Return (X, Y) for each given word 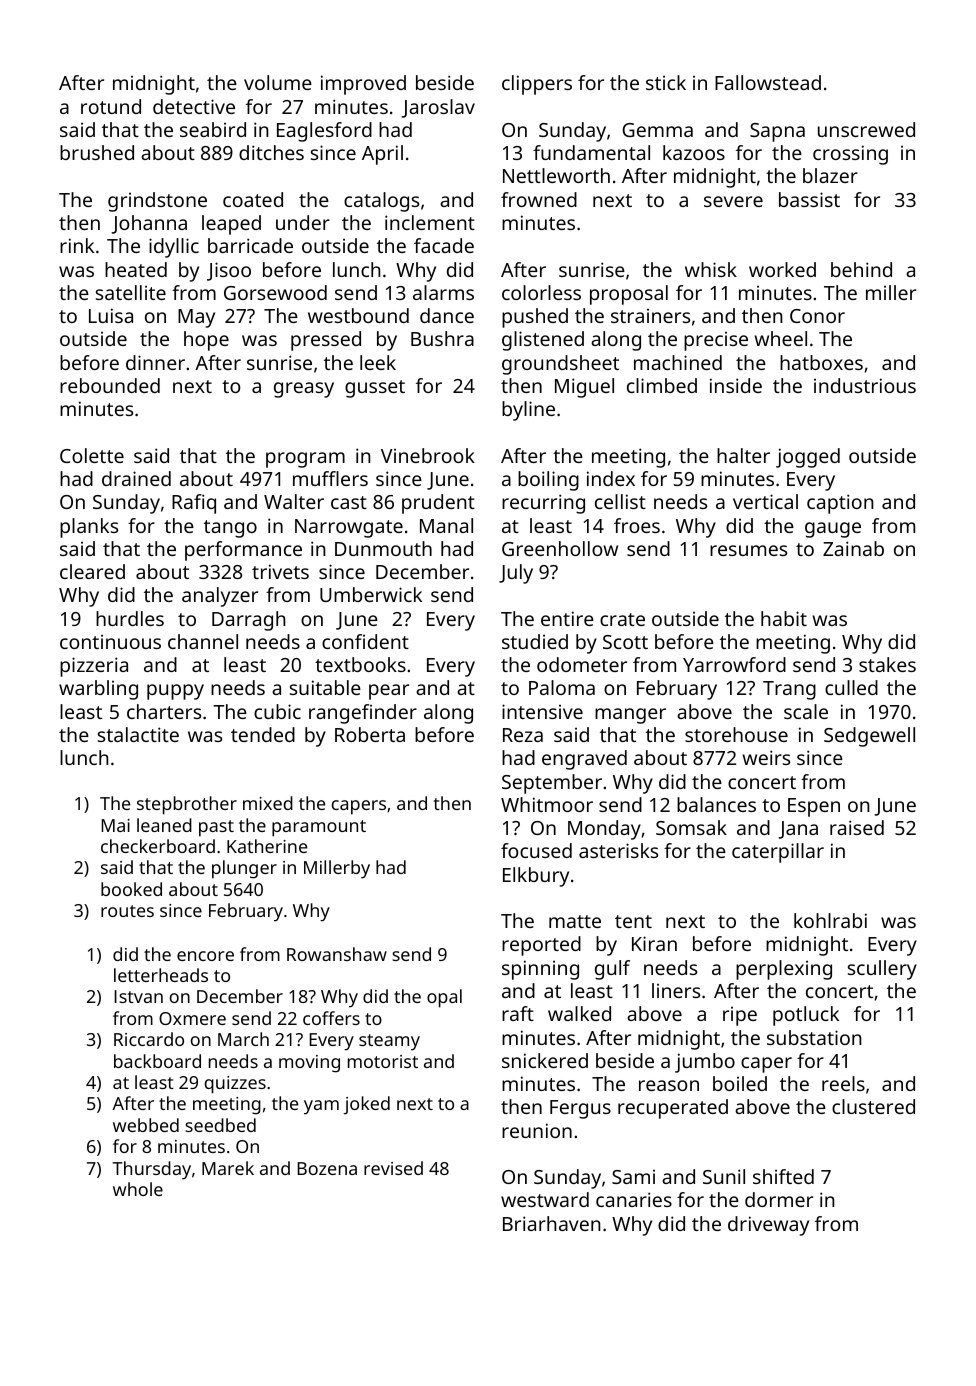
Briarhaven (552, 1223)
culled (851, 687)
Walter (294, 501)
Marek (228, 1168)
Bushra (442, 338)
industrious (865, 385)
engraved (584, 760)
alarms (443, 292)
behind (861, 269)
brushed (97, 152)
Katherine (267, 846)
